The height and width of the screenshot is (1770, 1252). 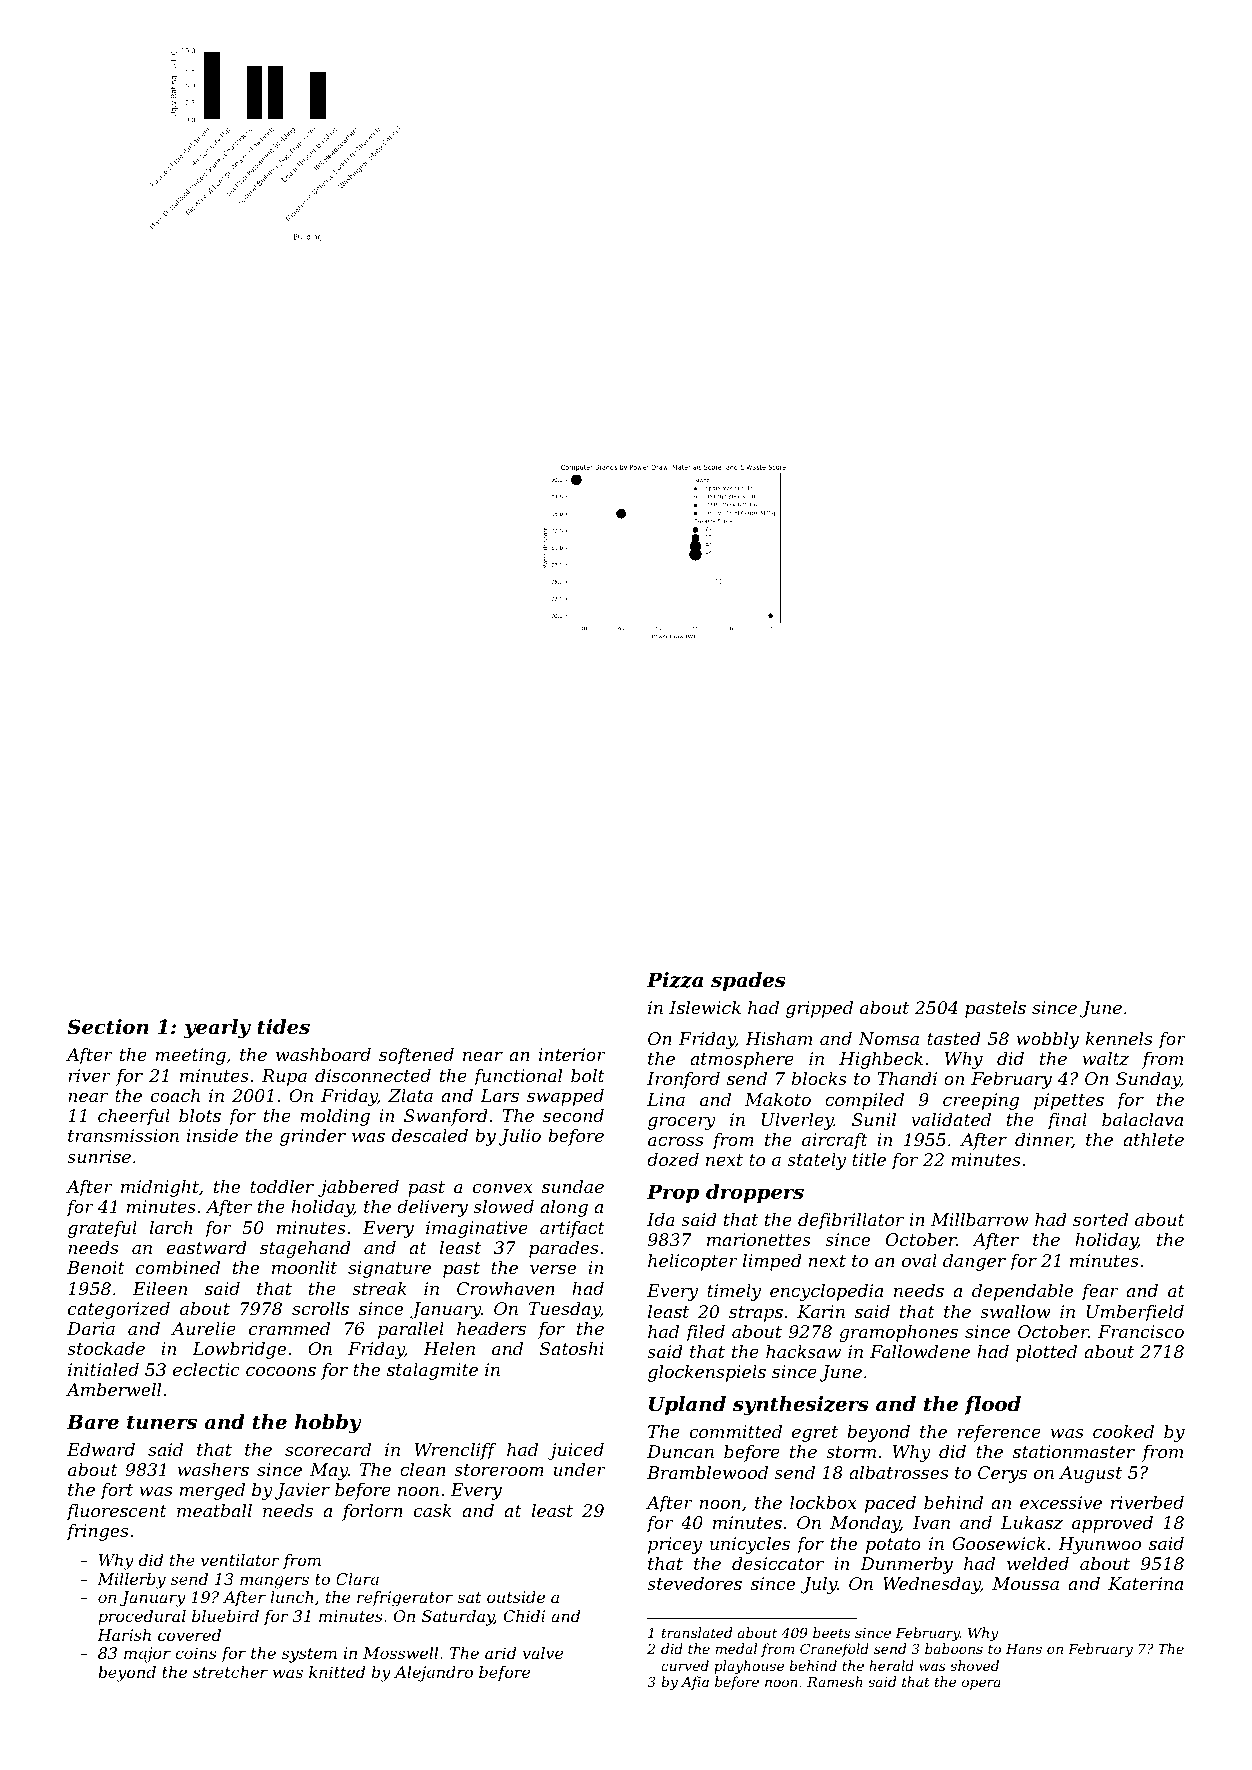 I want to click on defibrillator, so click(x=851, y=1221).
